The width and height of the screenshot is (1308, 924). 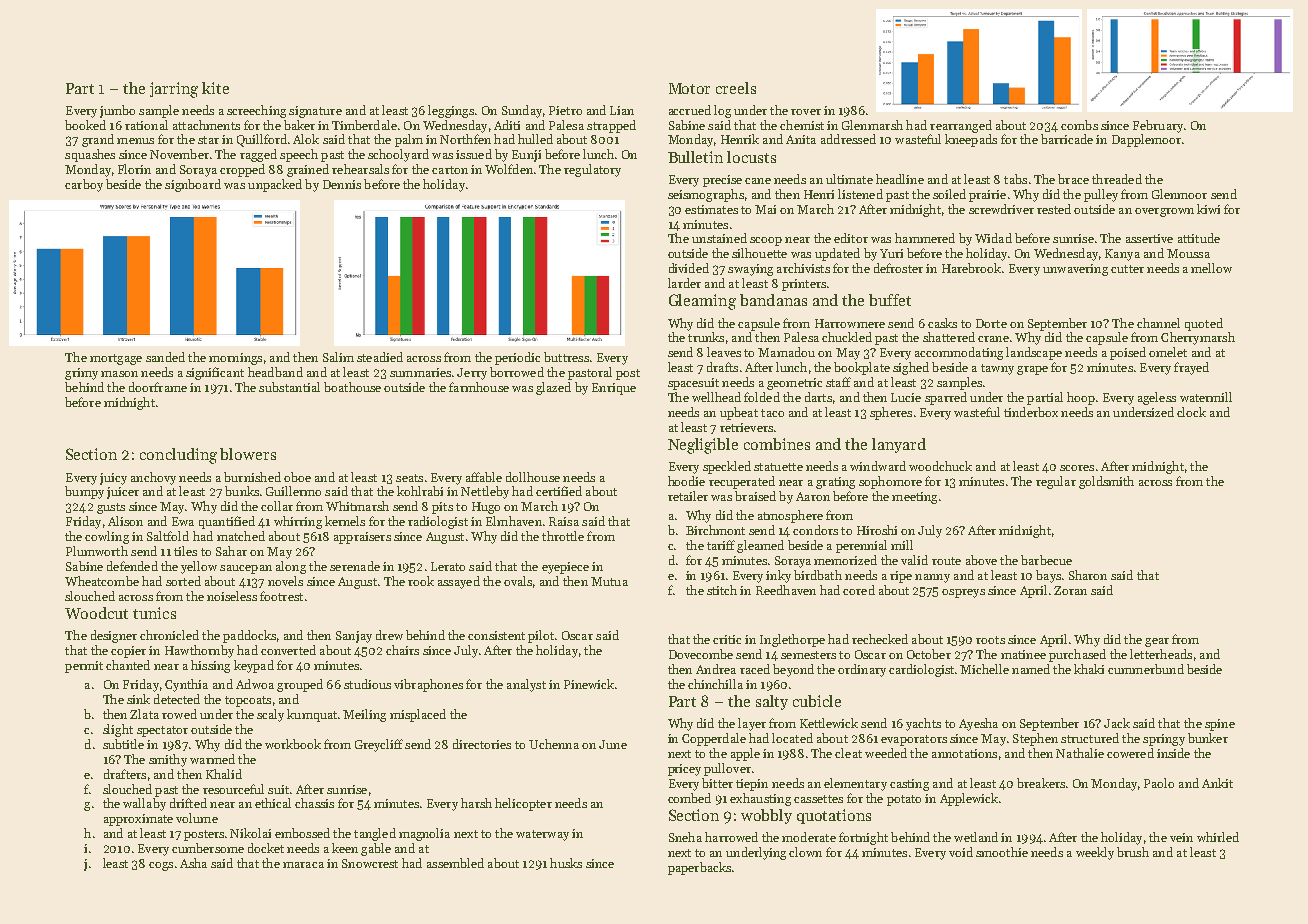 I want to click on Negligible, so click(x=703, y=446).
